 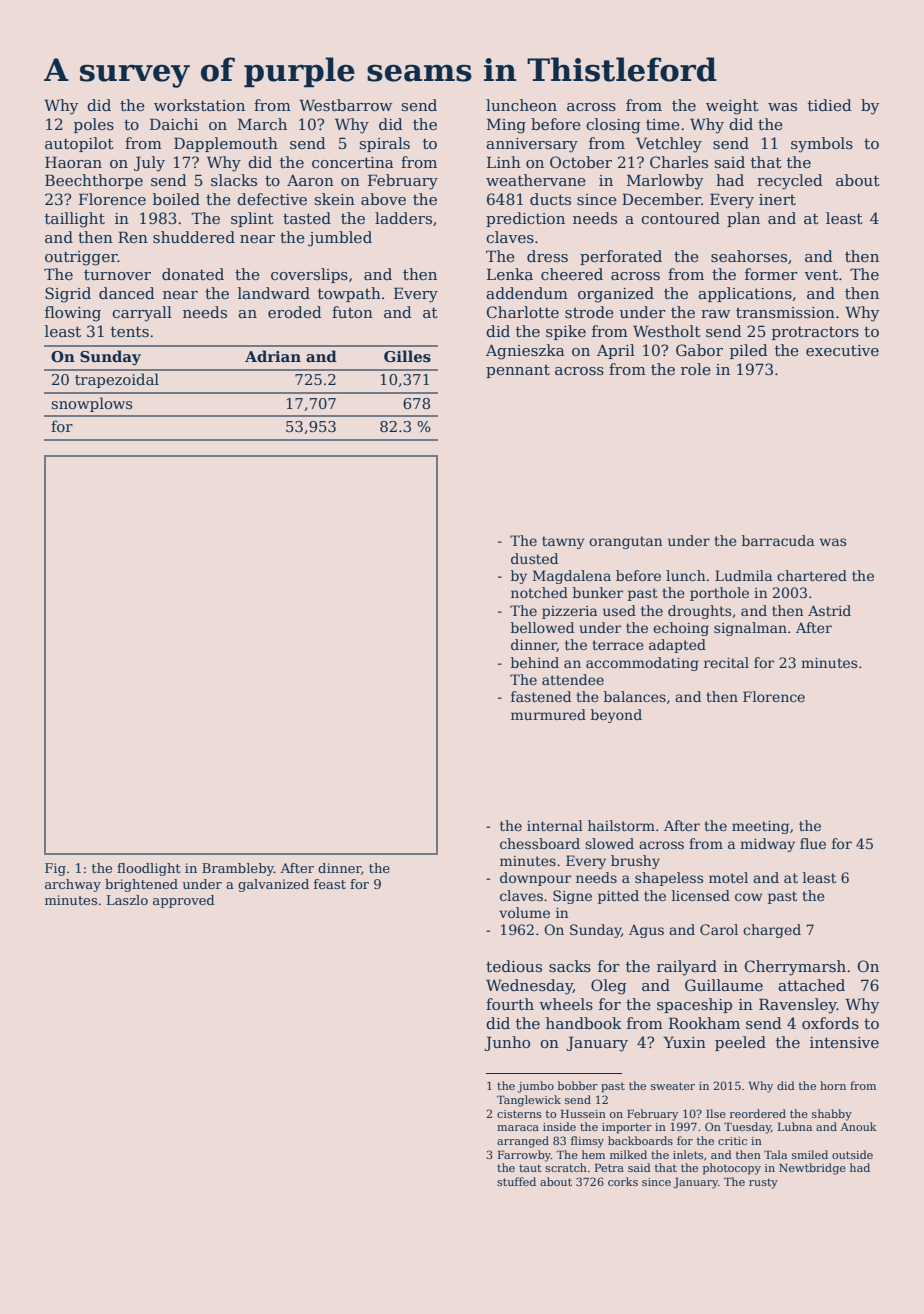 What do you see at coordinates (563, 542) in the screenshot?
I see `tawny` at bounding box center [563, 542].
